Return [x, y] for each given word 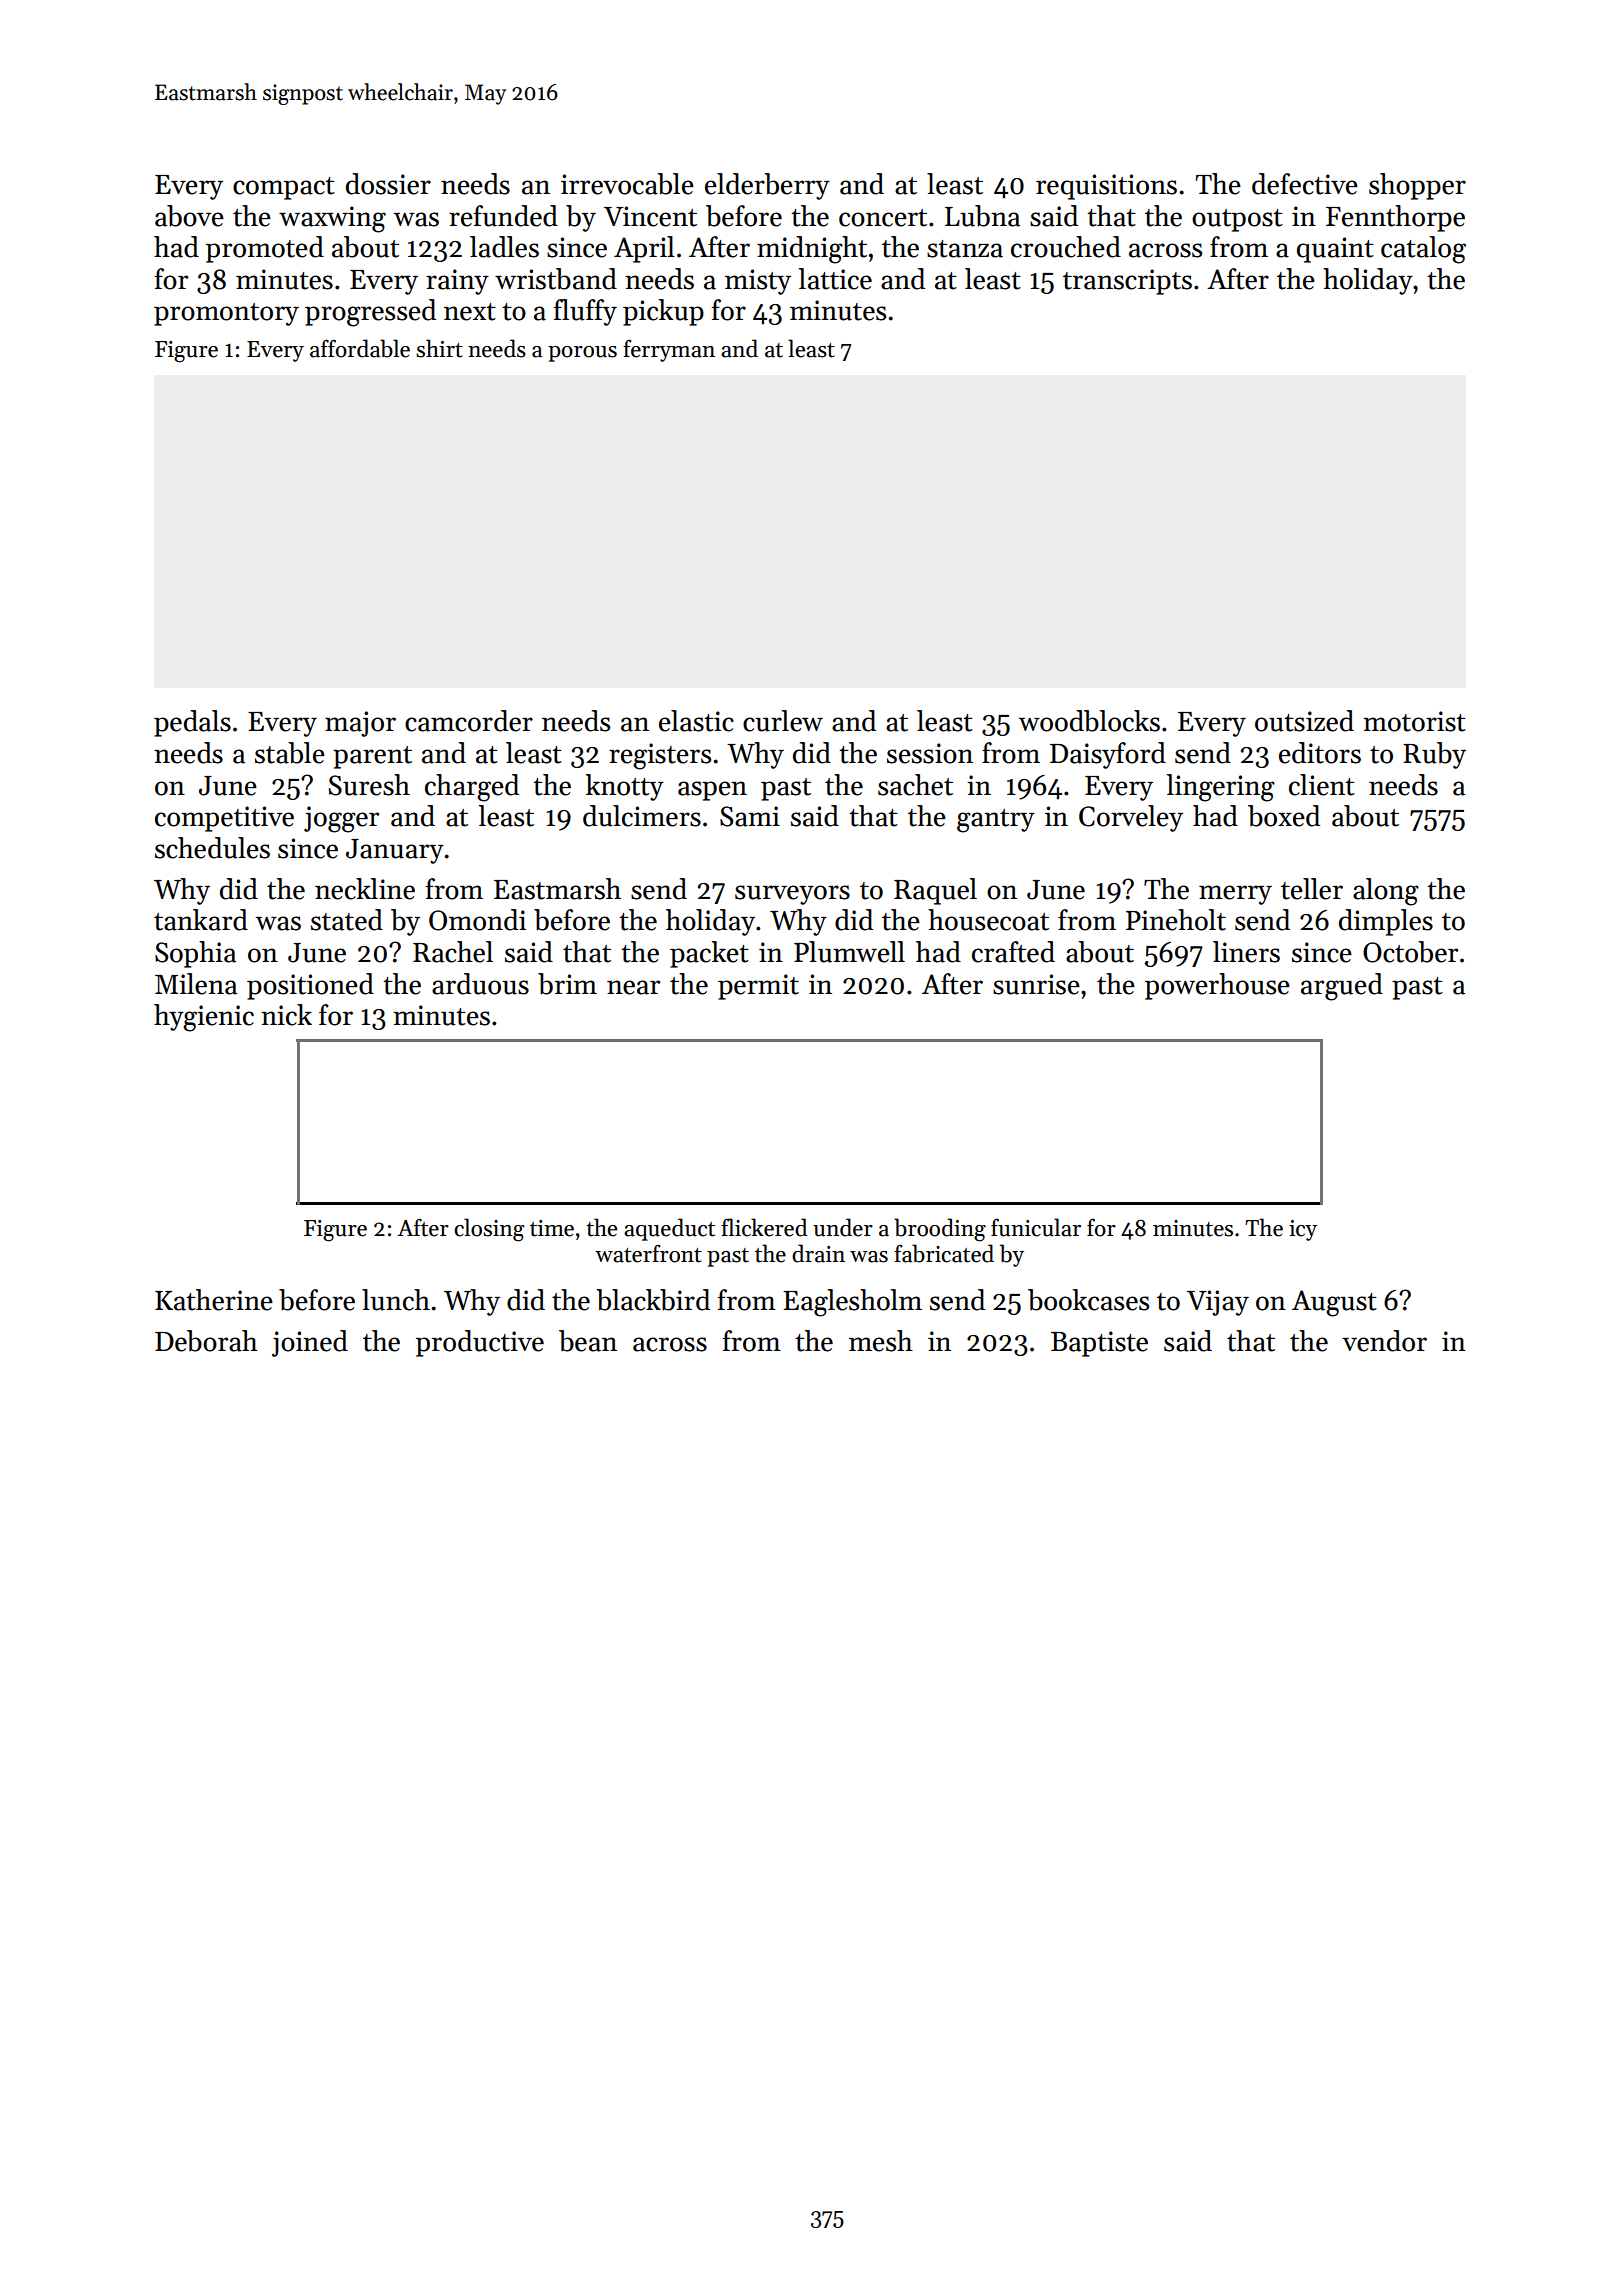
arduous [480, 984]
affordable [360, 348]
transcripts [1127, 282]
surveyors [792, 895]
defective [1305, 184]
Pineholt [1176, 920]
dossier [388, 184]
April [644, 249]
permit [758, 987]
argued [1342, 987]
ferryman [669, 350]
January [395, 851]
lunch [396, 1300]
